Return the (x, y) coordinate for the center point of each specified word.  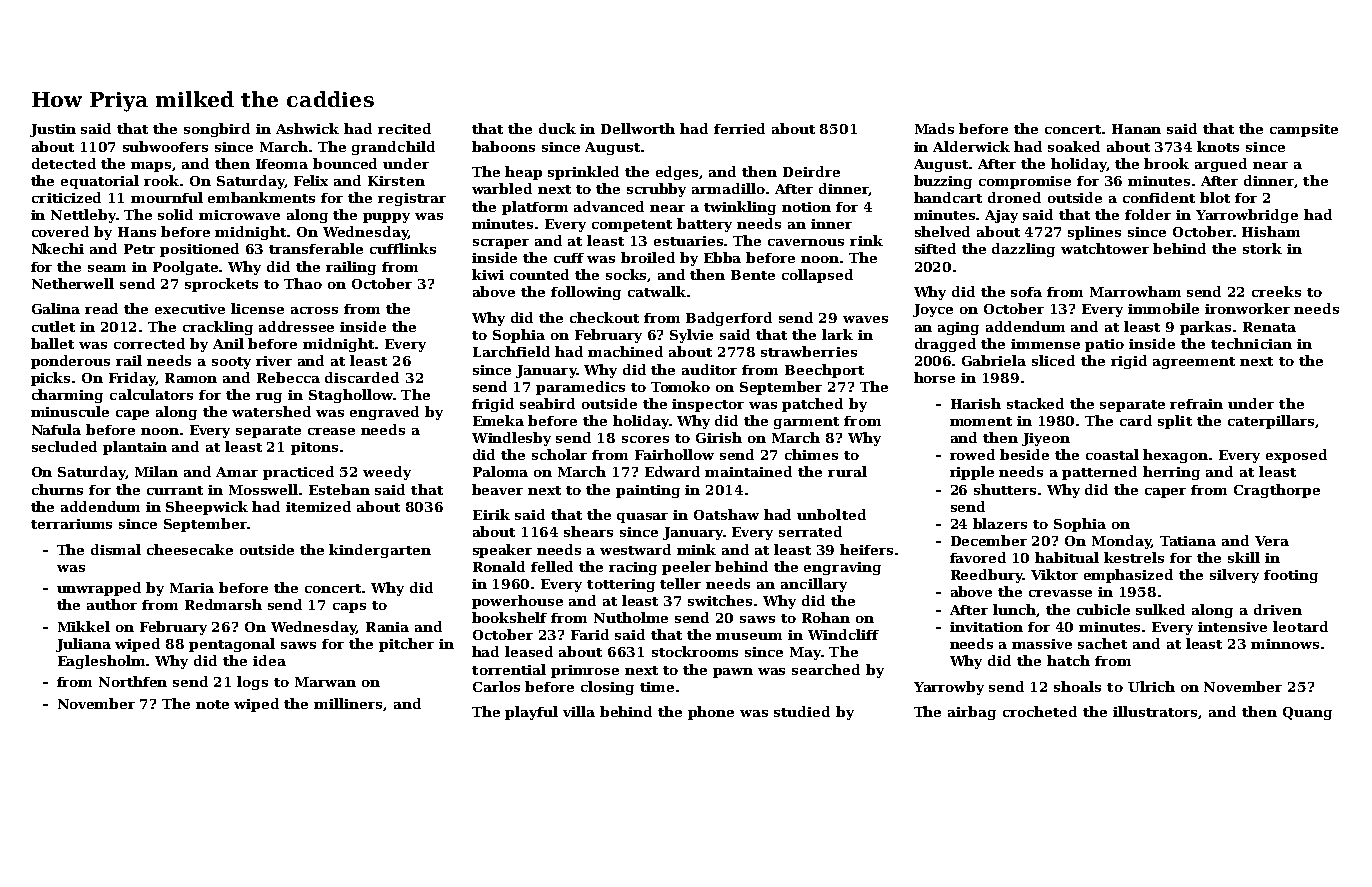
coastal (1112, 454)
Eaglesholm (102, 662)
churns (57, 489)
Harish (976, 403)
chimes (811, 454)
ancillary (814, 585)
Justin (53, 130)
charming (67, 396)
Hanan (1136, 129)
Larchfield (511, 351)
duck (557, 128)
